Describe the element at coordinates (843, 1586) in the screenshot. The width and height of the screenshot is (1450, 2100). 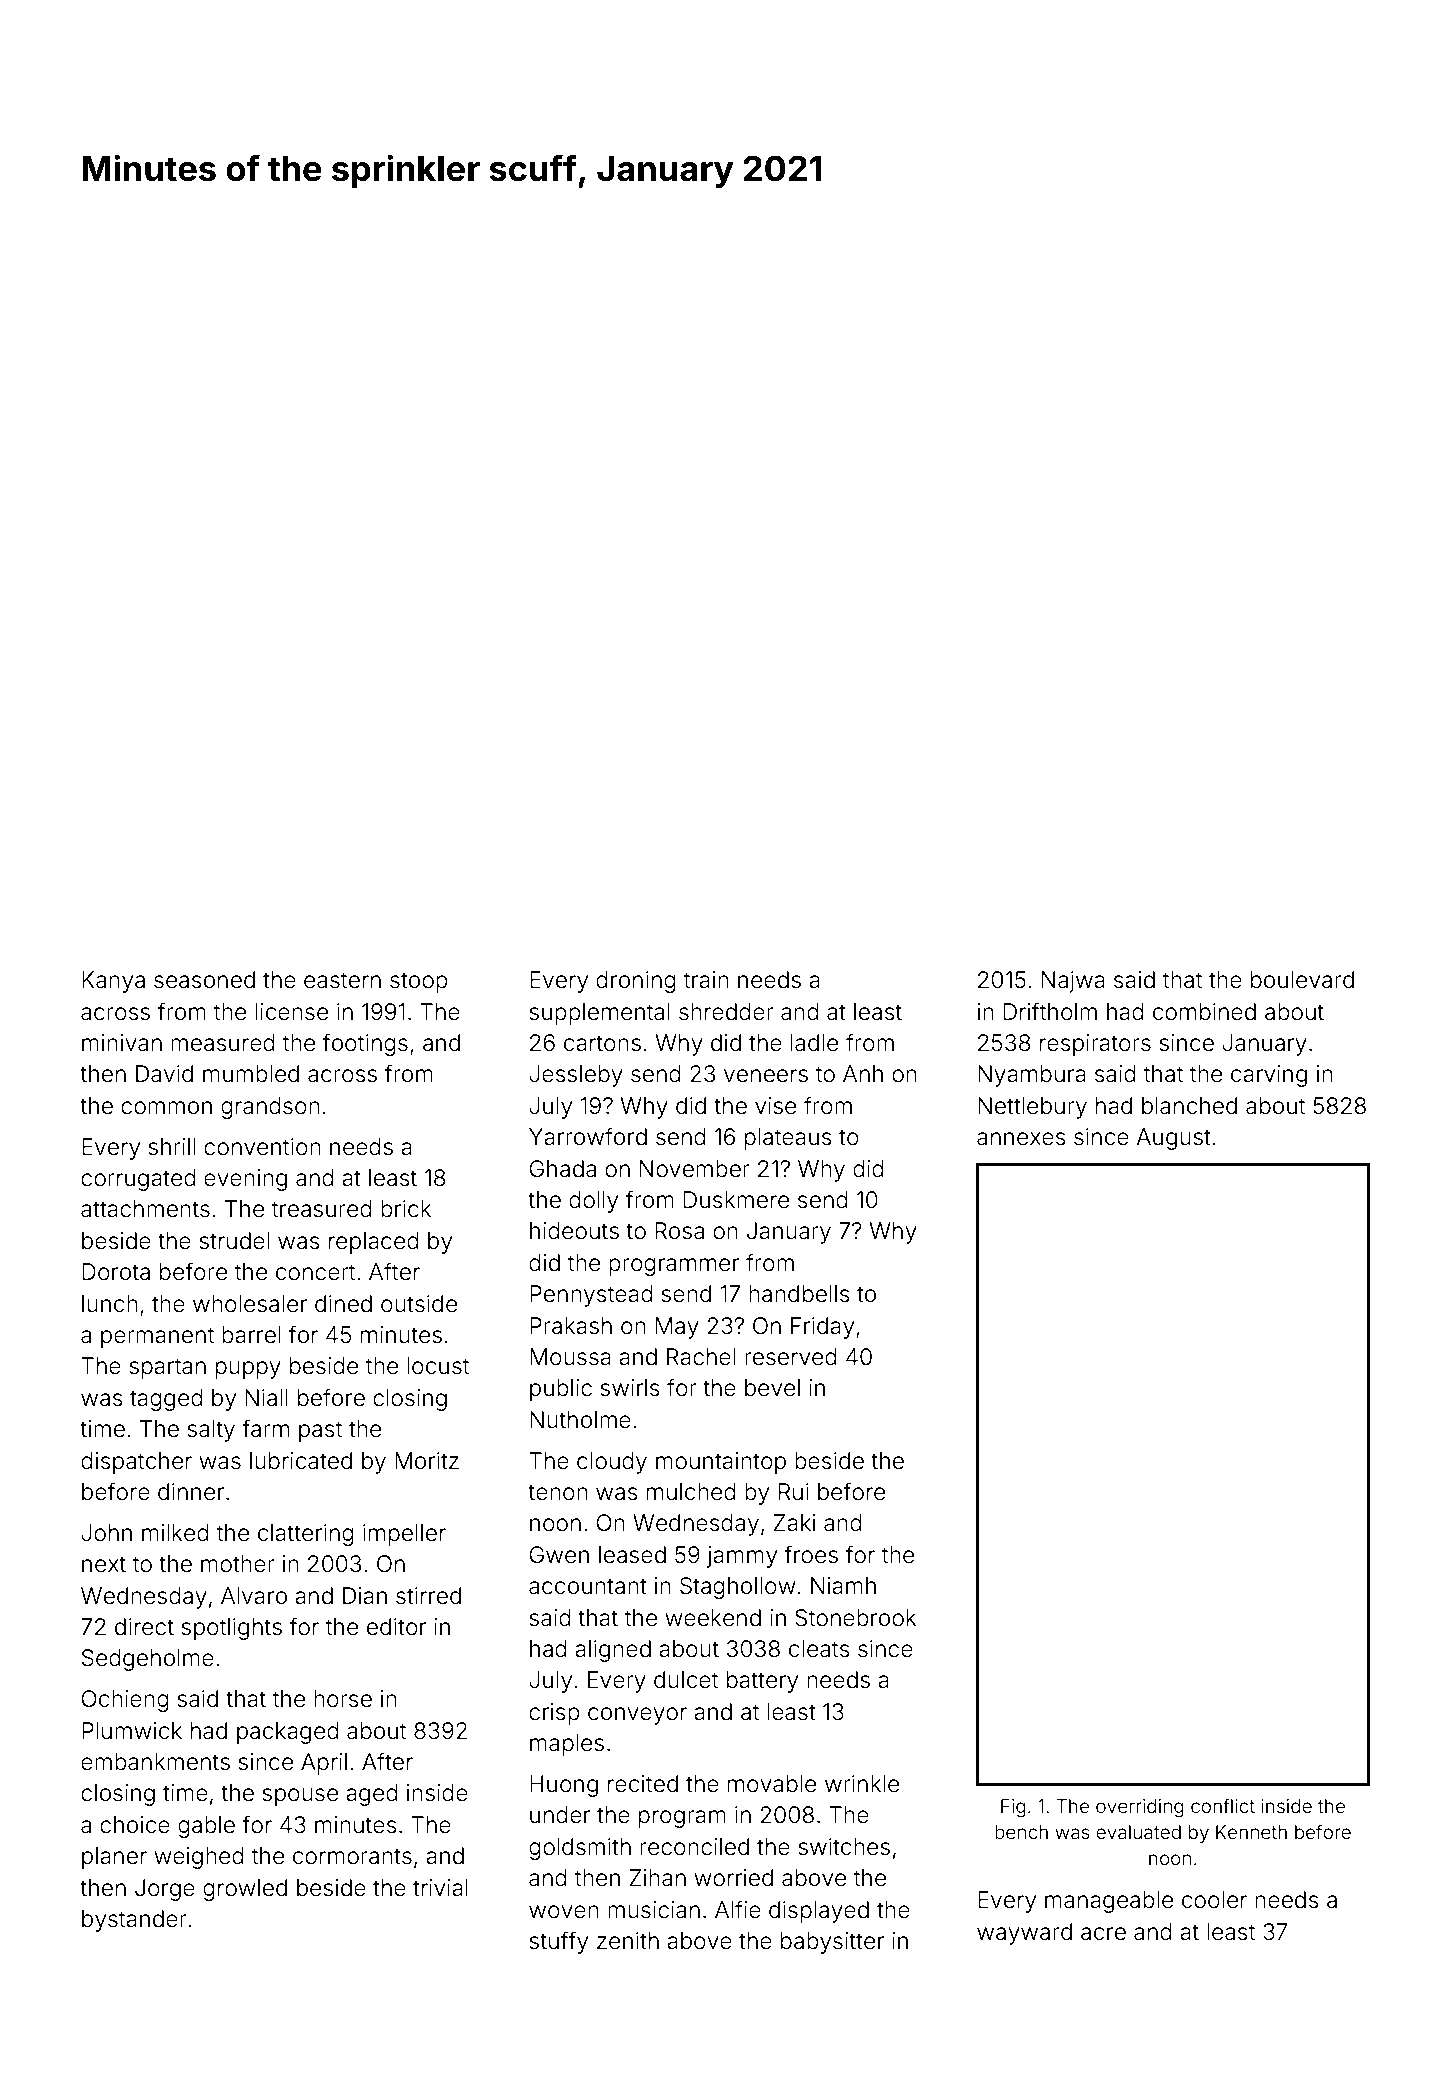
I see `Niamh` at that location.
